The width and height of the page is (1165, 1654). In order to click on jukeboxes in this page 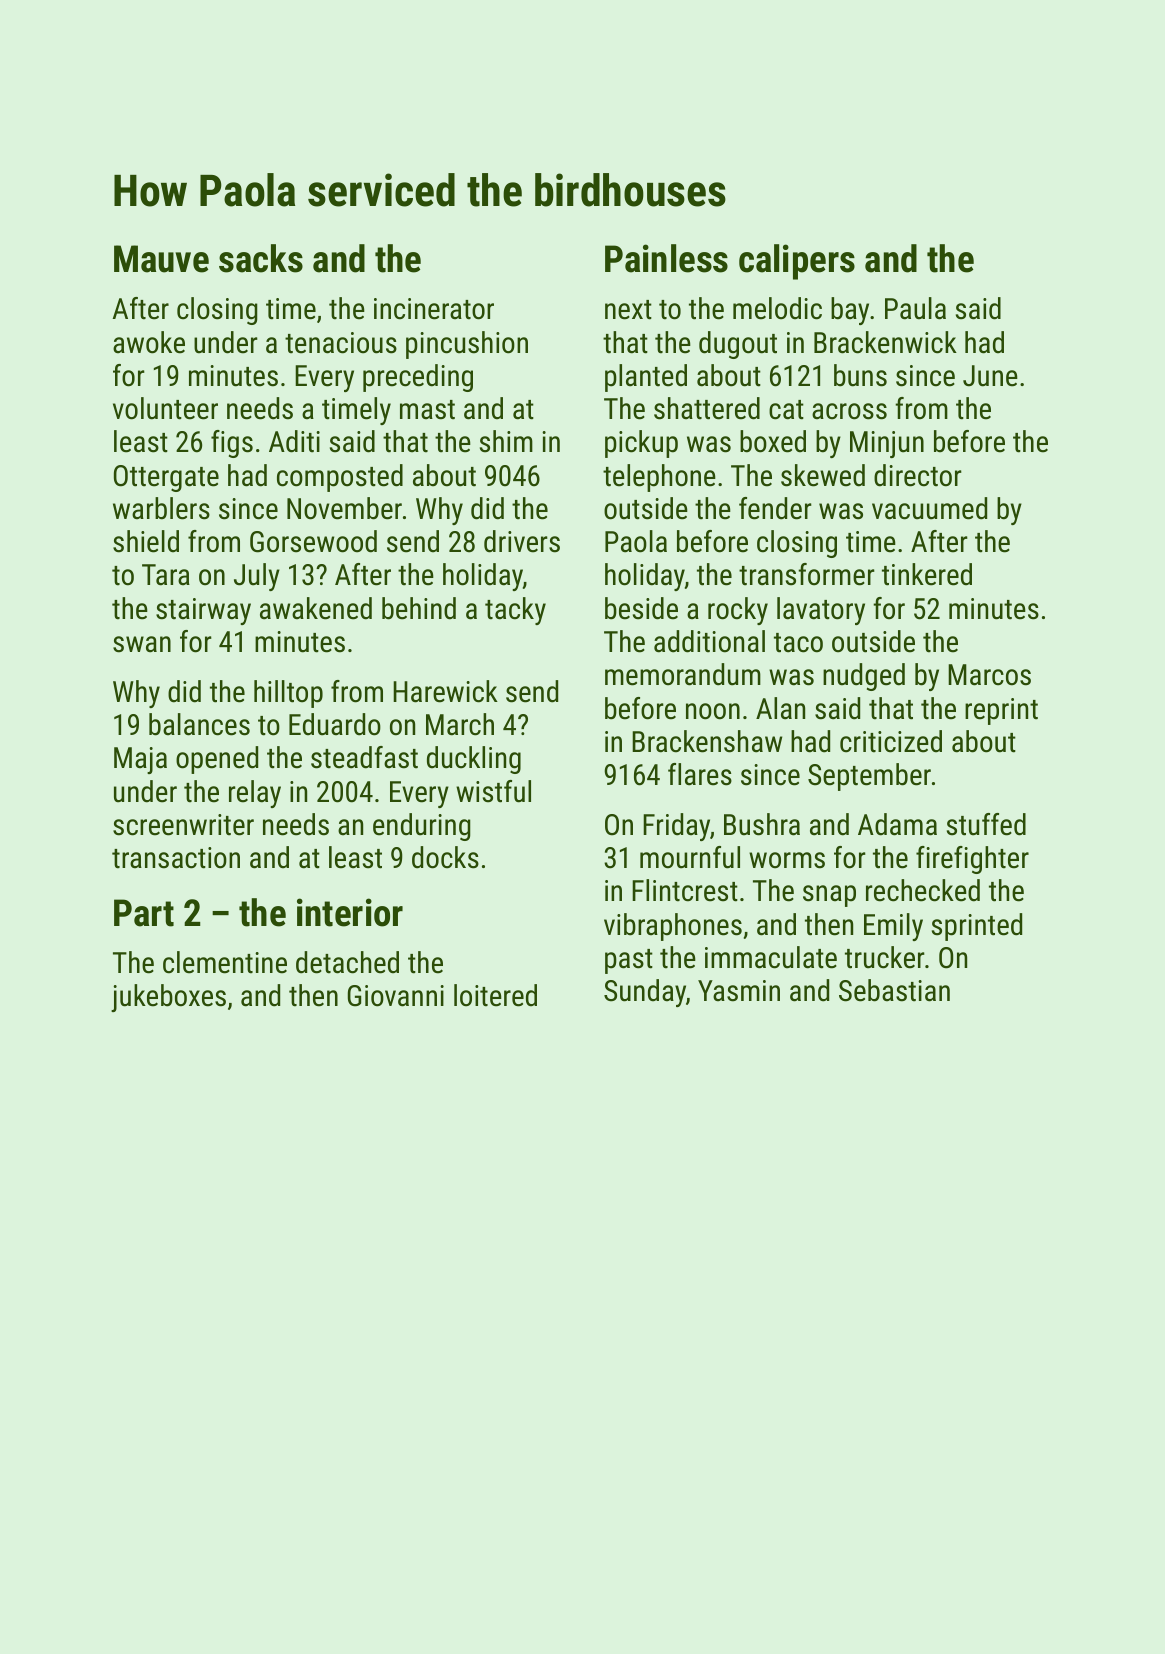, I will do `click(168, 998)`.
